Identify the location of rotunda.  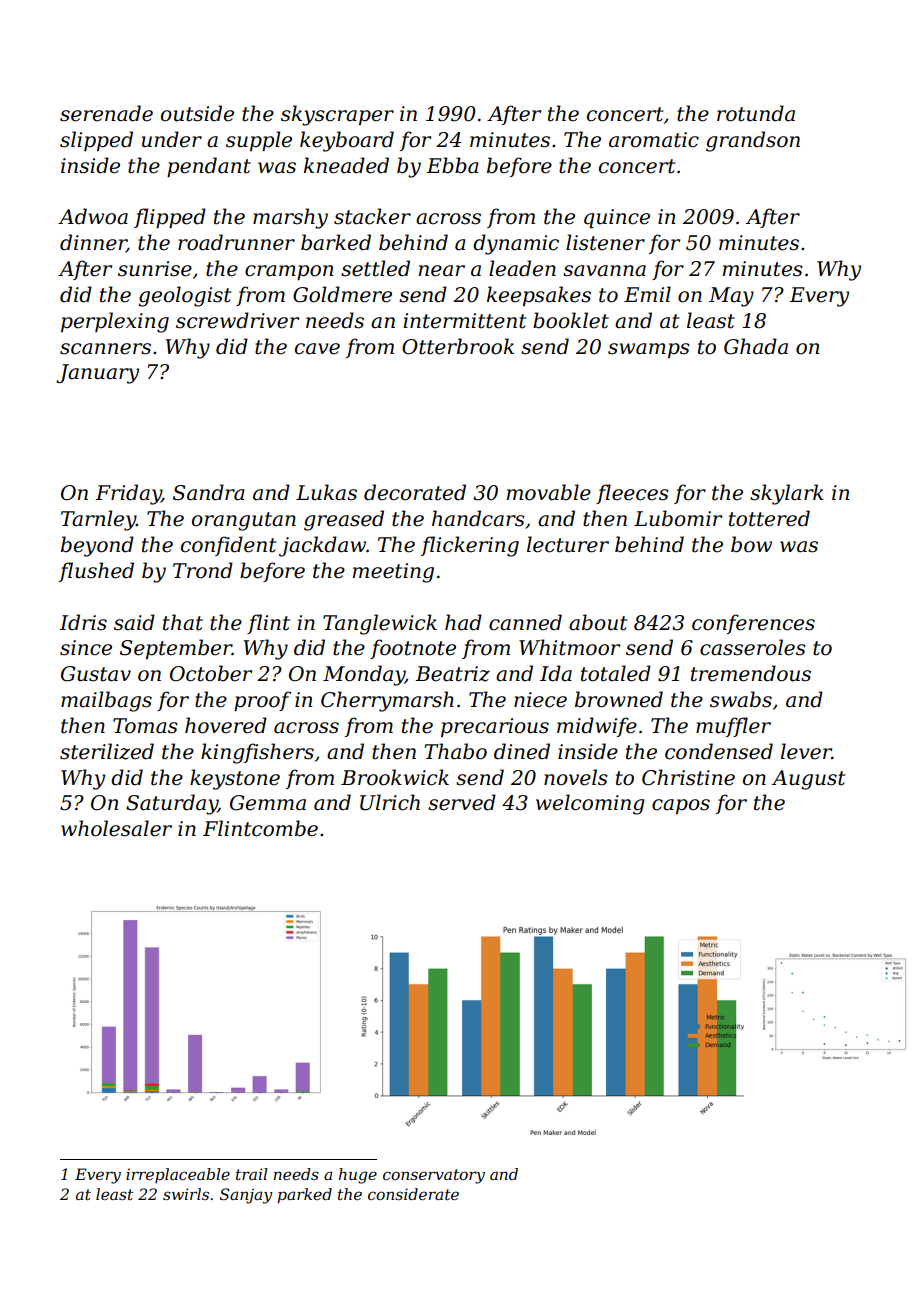
(756, 113).
